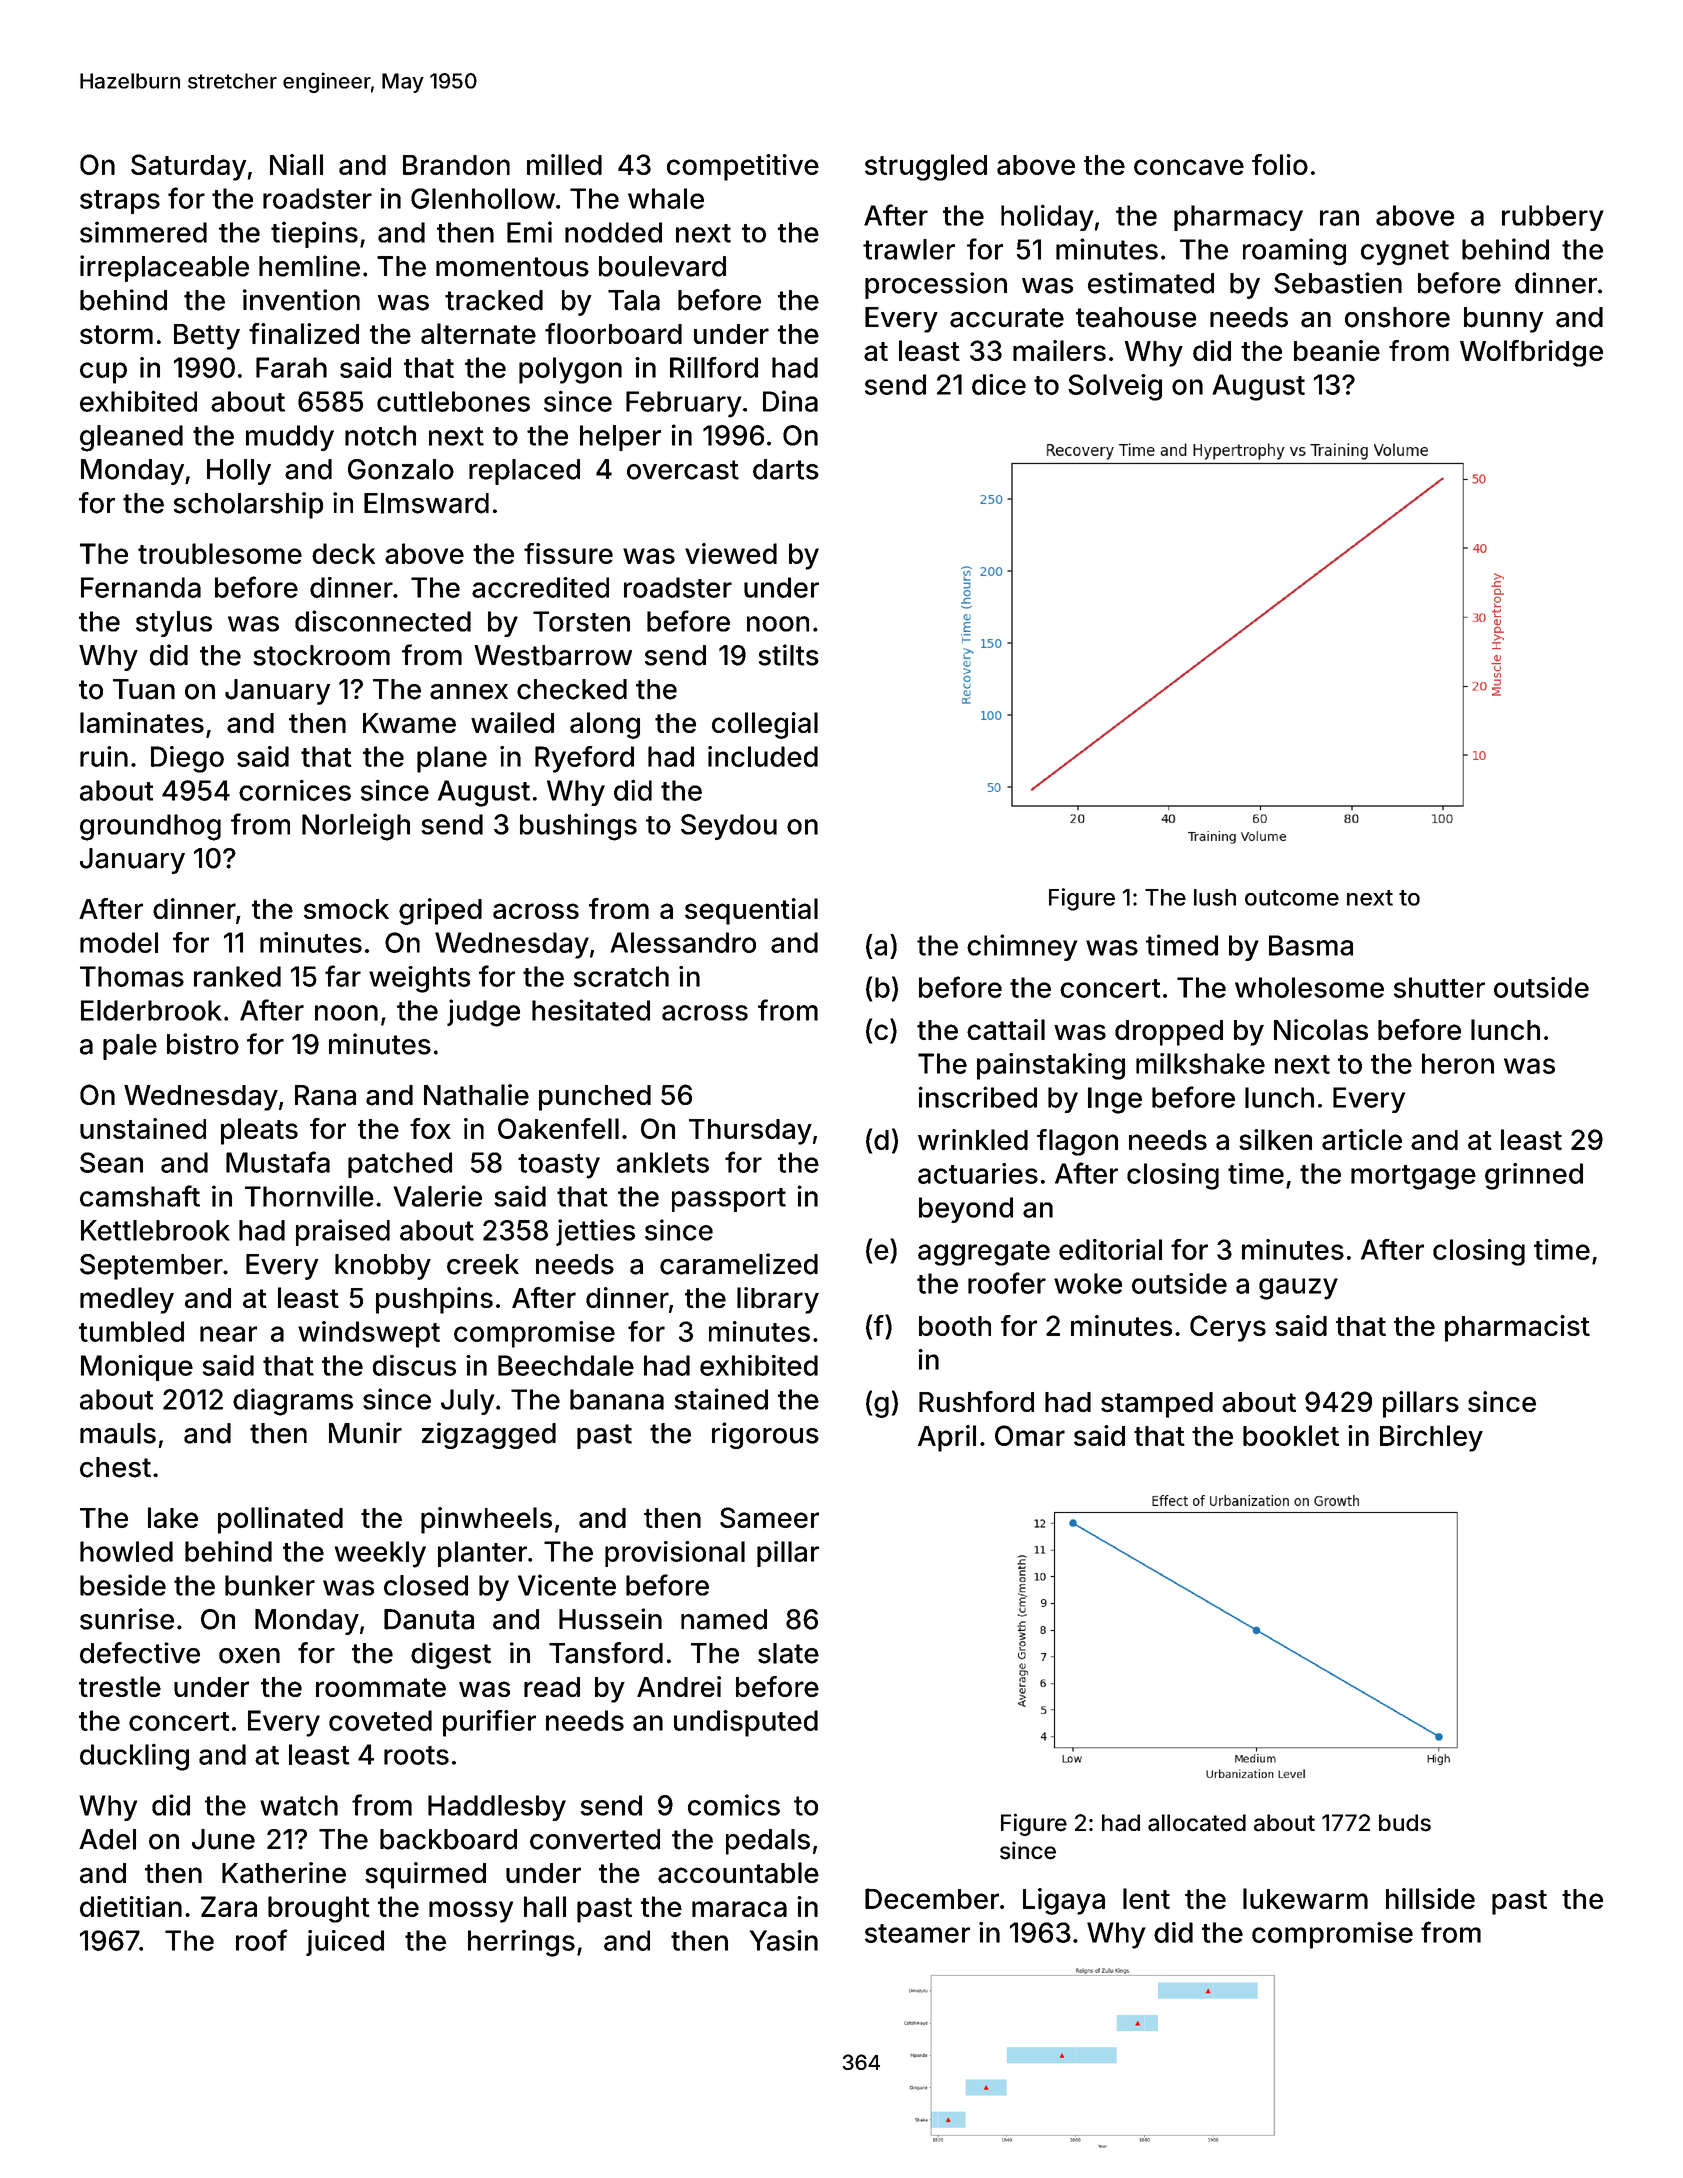 The height and width of the screenshot is (2178, 1683). Describe the element at coordinates (1517, 1328) in the screenshot. I see `pharmacist` at that location.
